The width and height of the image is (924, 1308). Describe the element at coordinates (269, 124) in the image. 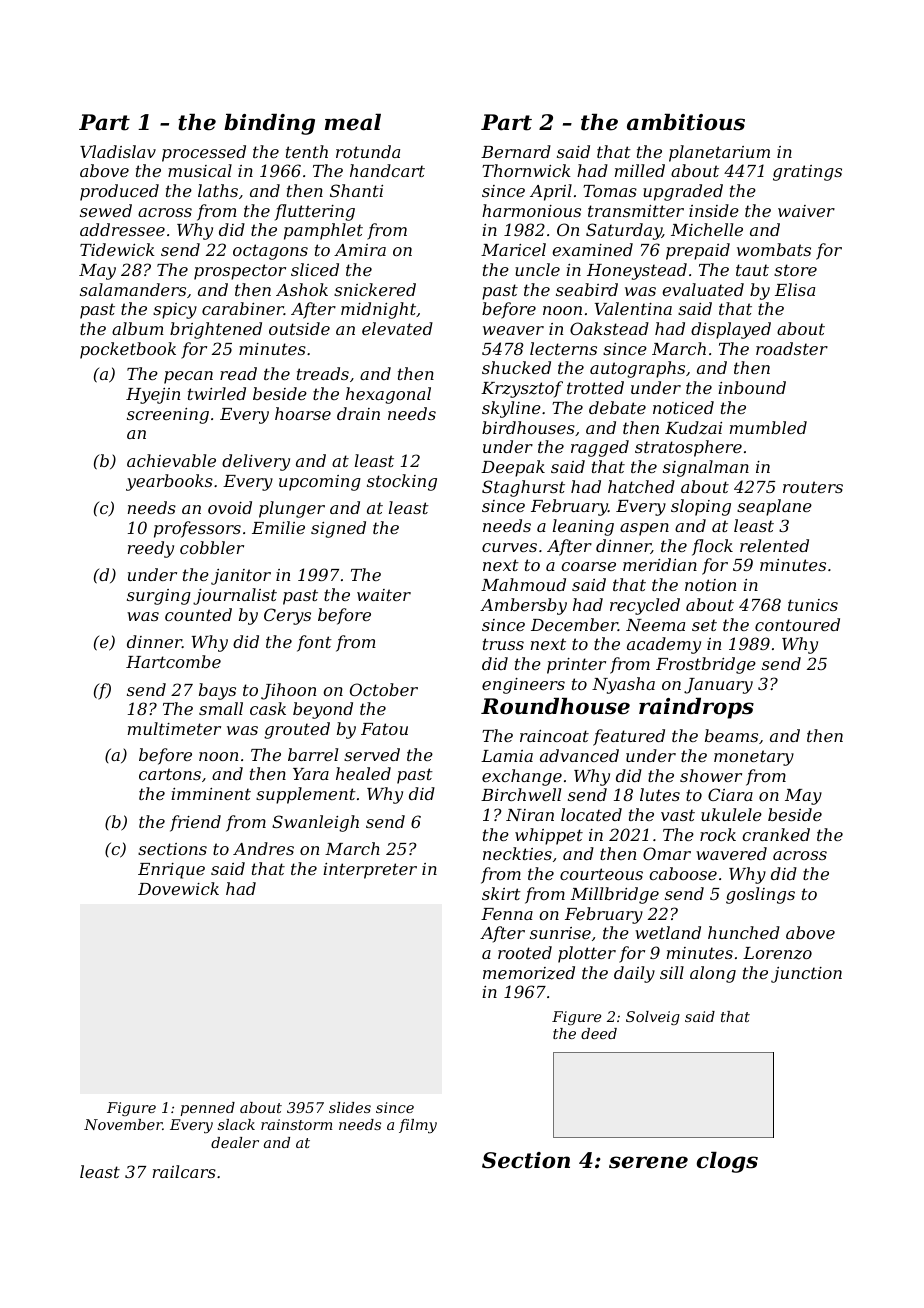

I see `binding` at that location.
